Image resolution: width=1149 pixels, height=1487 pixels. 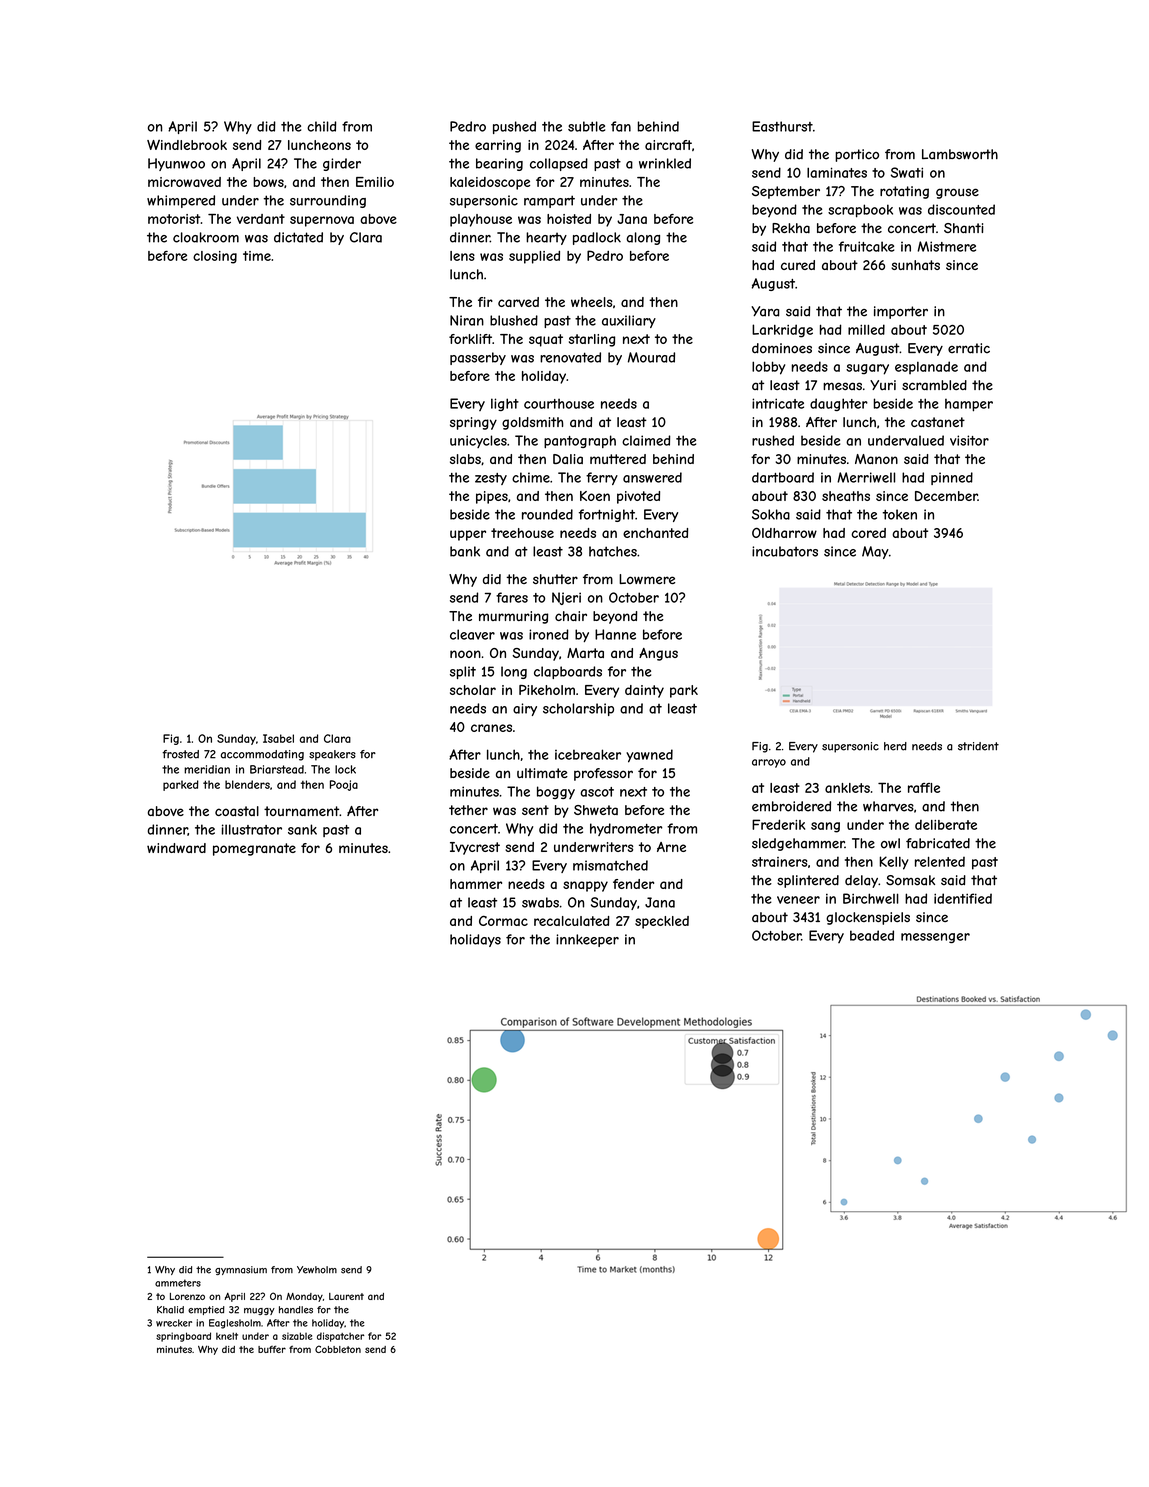 What do you see at coordinates (215, 257) in the screenshot?
I see `closing` at bounding box center [215, 257].
